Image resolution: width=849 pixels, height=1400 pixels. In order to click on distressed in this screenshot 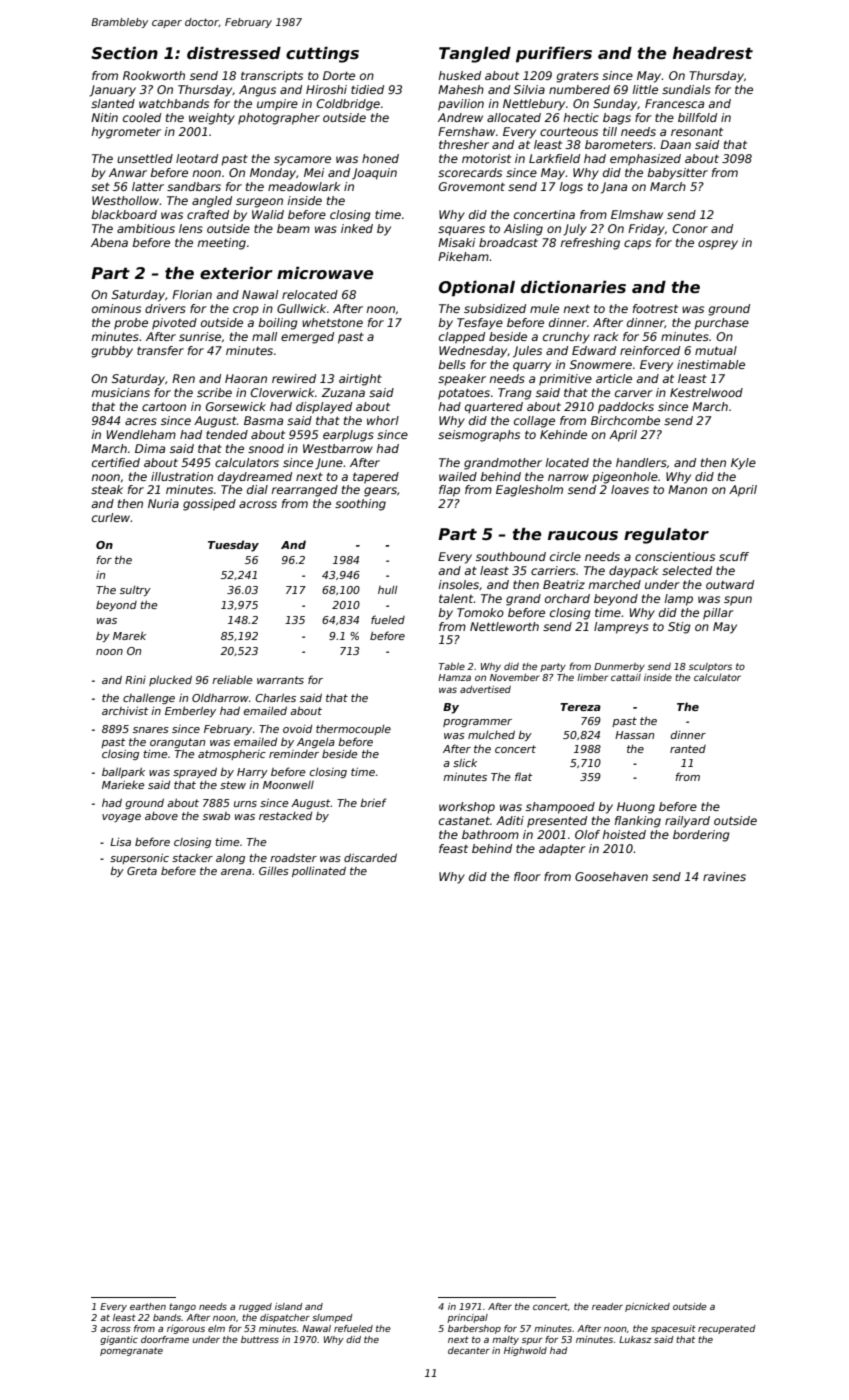, I will do `click(234, 53)`.
